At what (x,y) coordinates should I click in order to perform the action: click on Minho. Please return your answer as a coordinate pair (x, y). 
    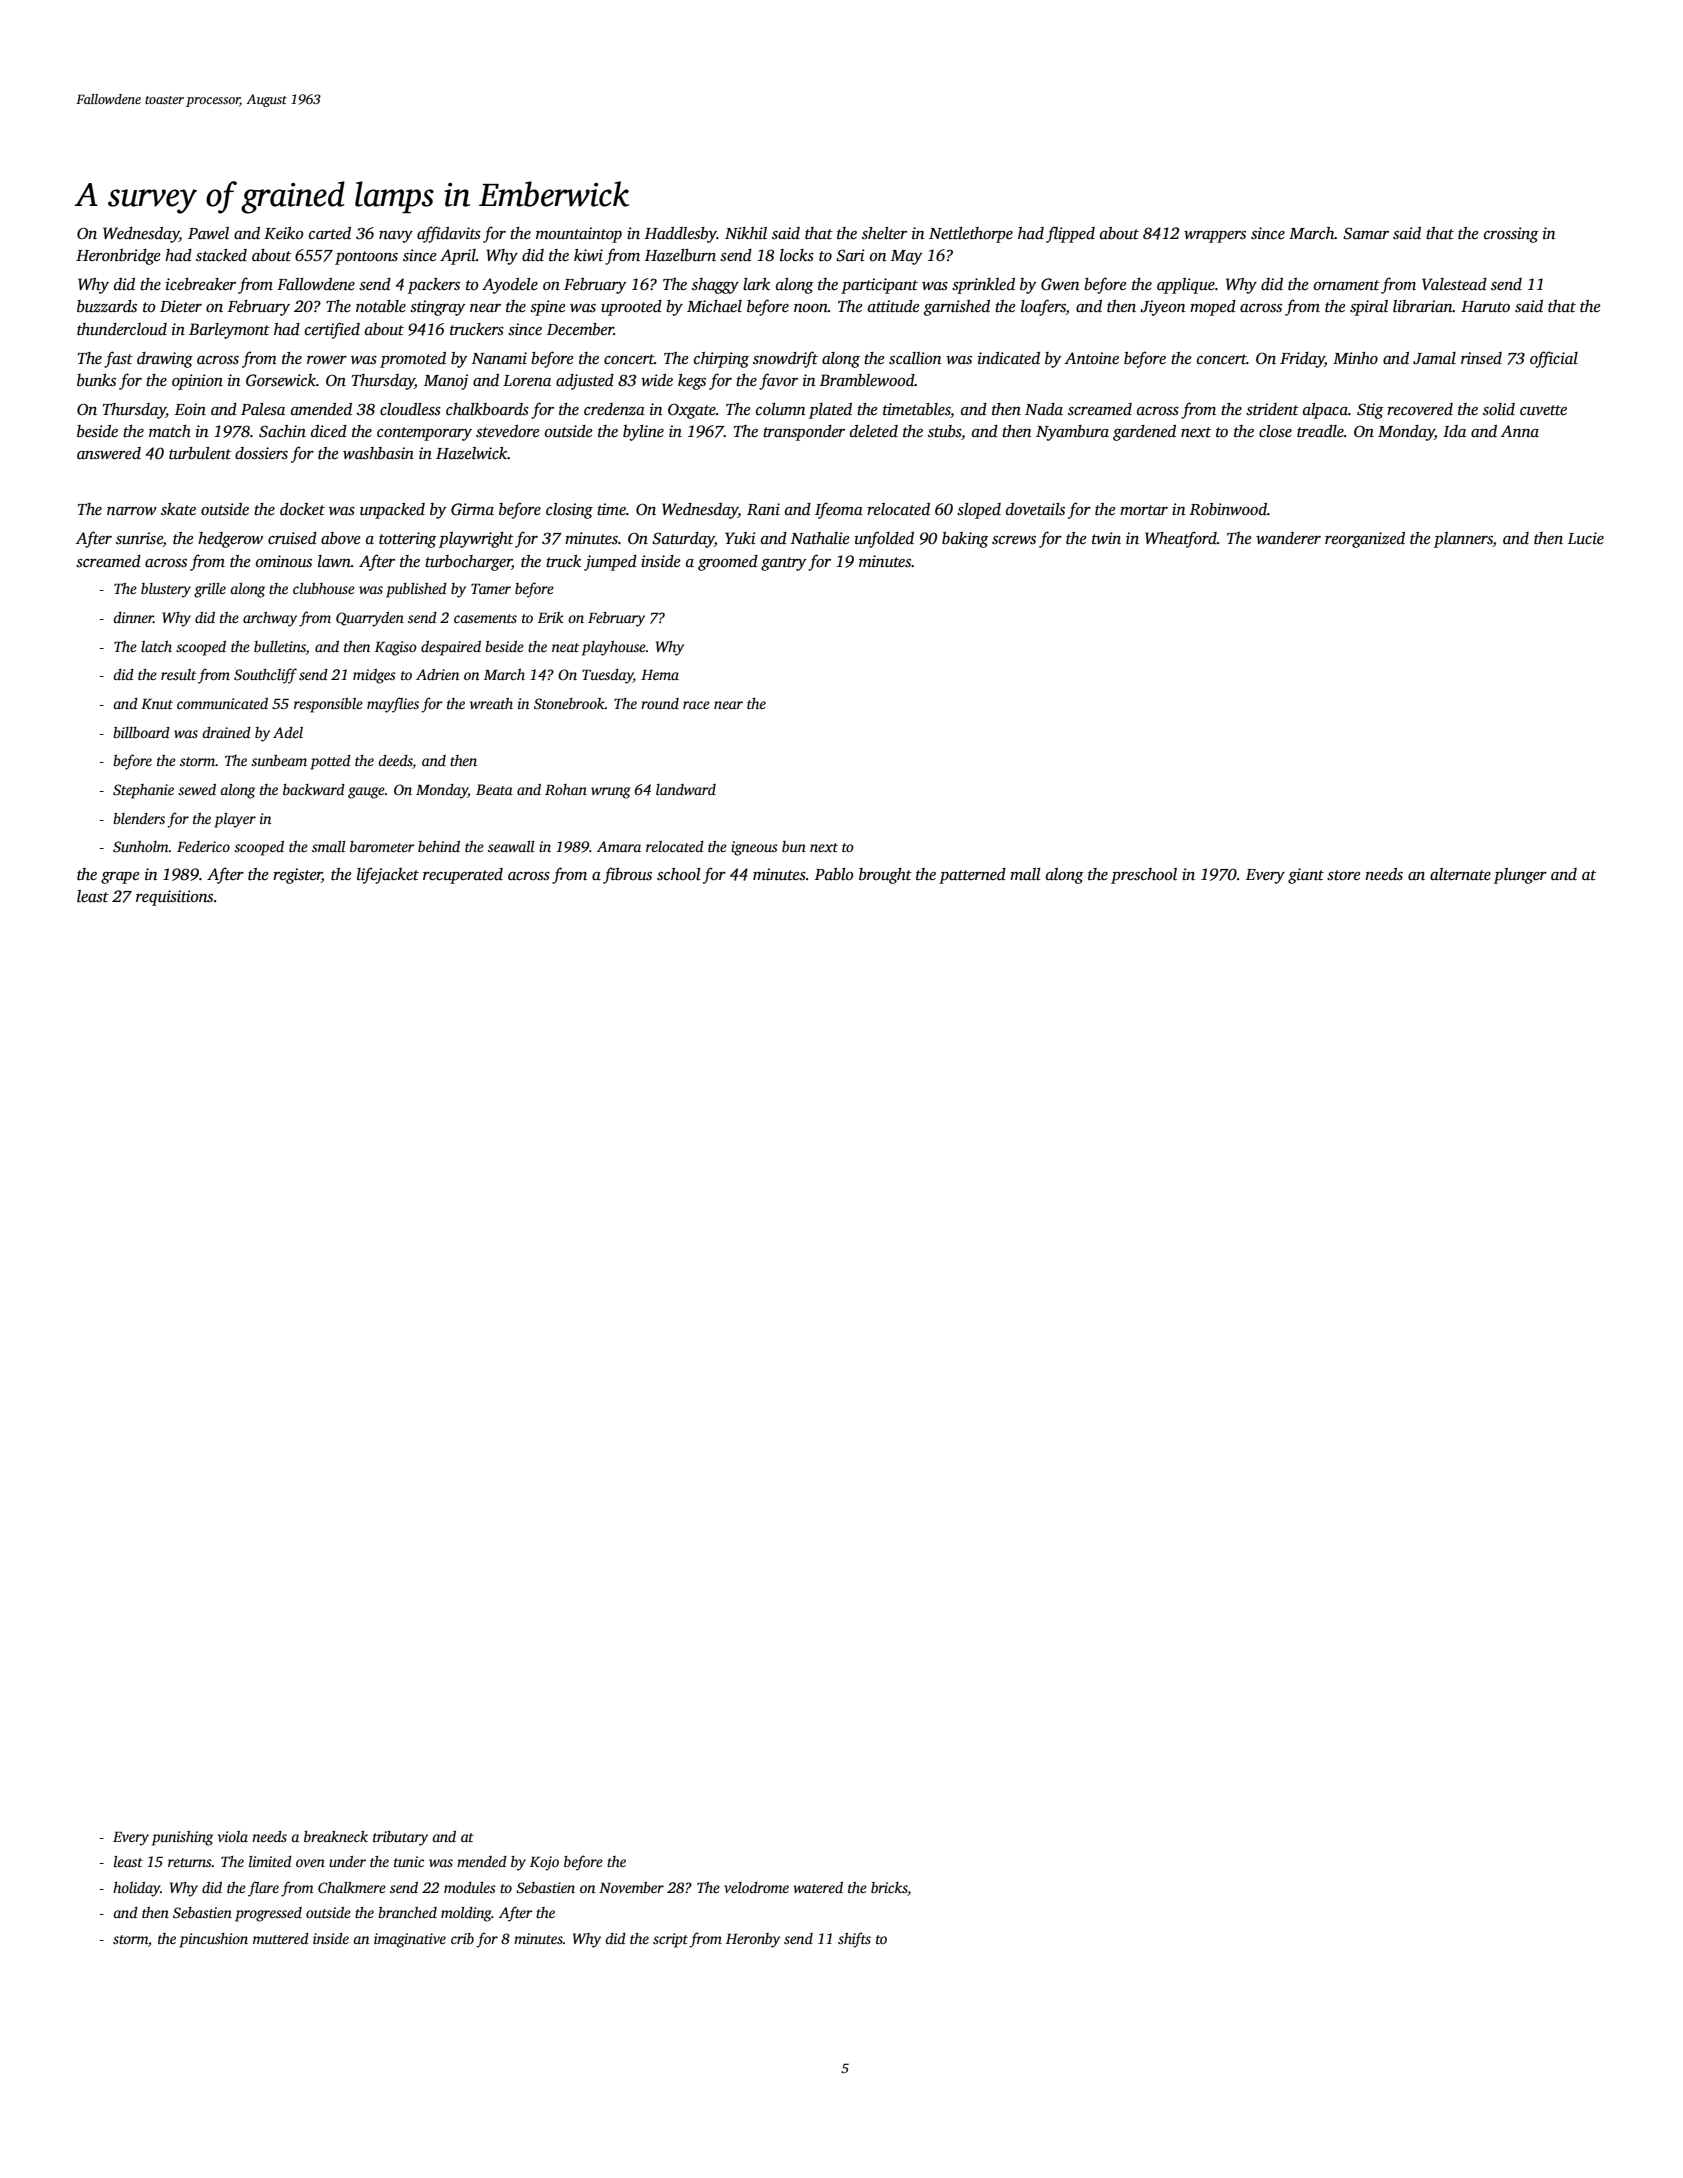
    Looking at the image, I should click on (1355, 358).
